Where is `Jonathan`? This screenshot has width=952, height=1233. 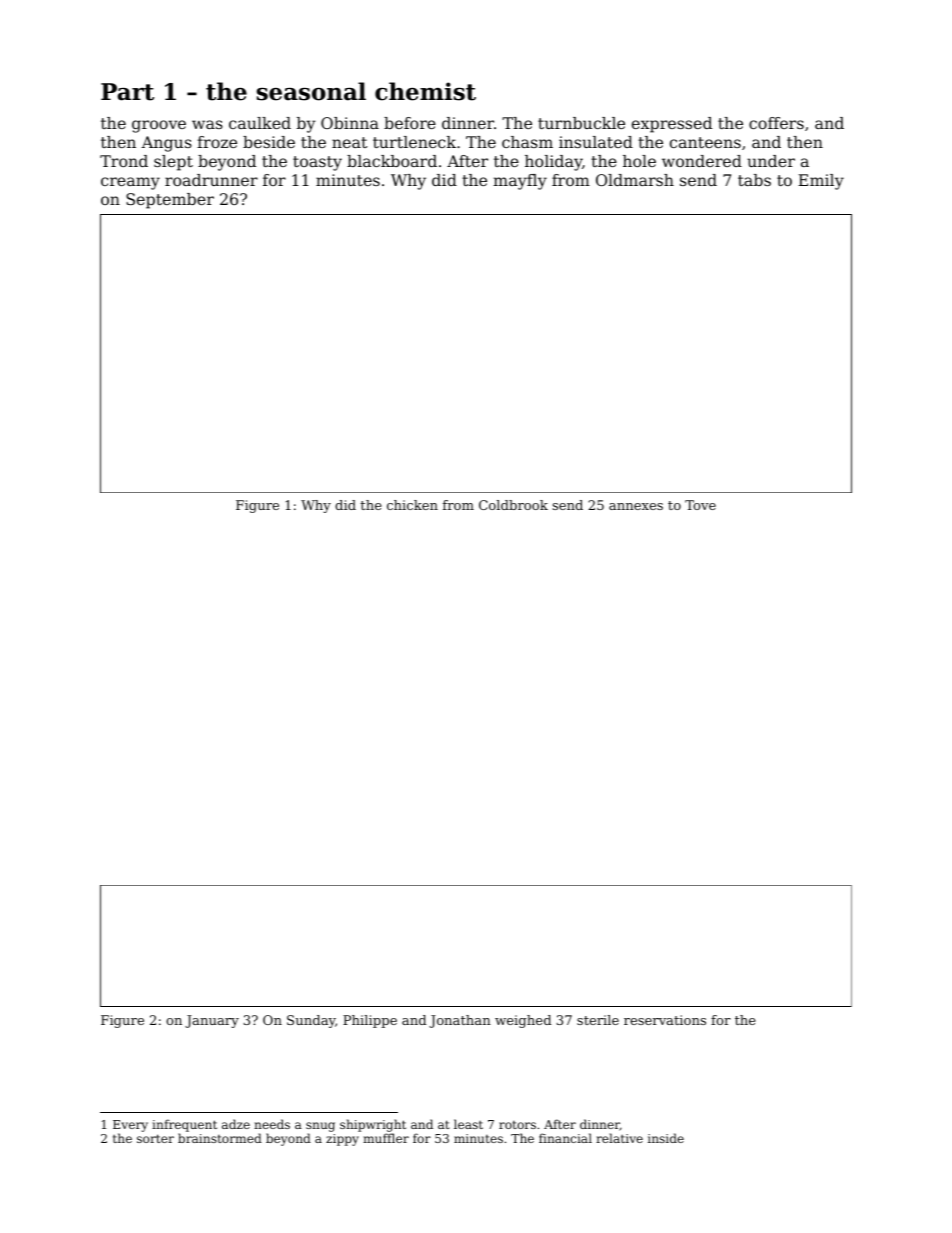 Jonathan is located at coordinates (460, 1021).
